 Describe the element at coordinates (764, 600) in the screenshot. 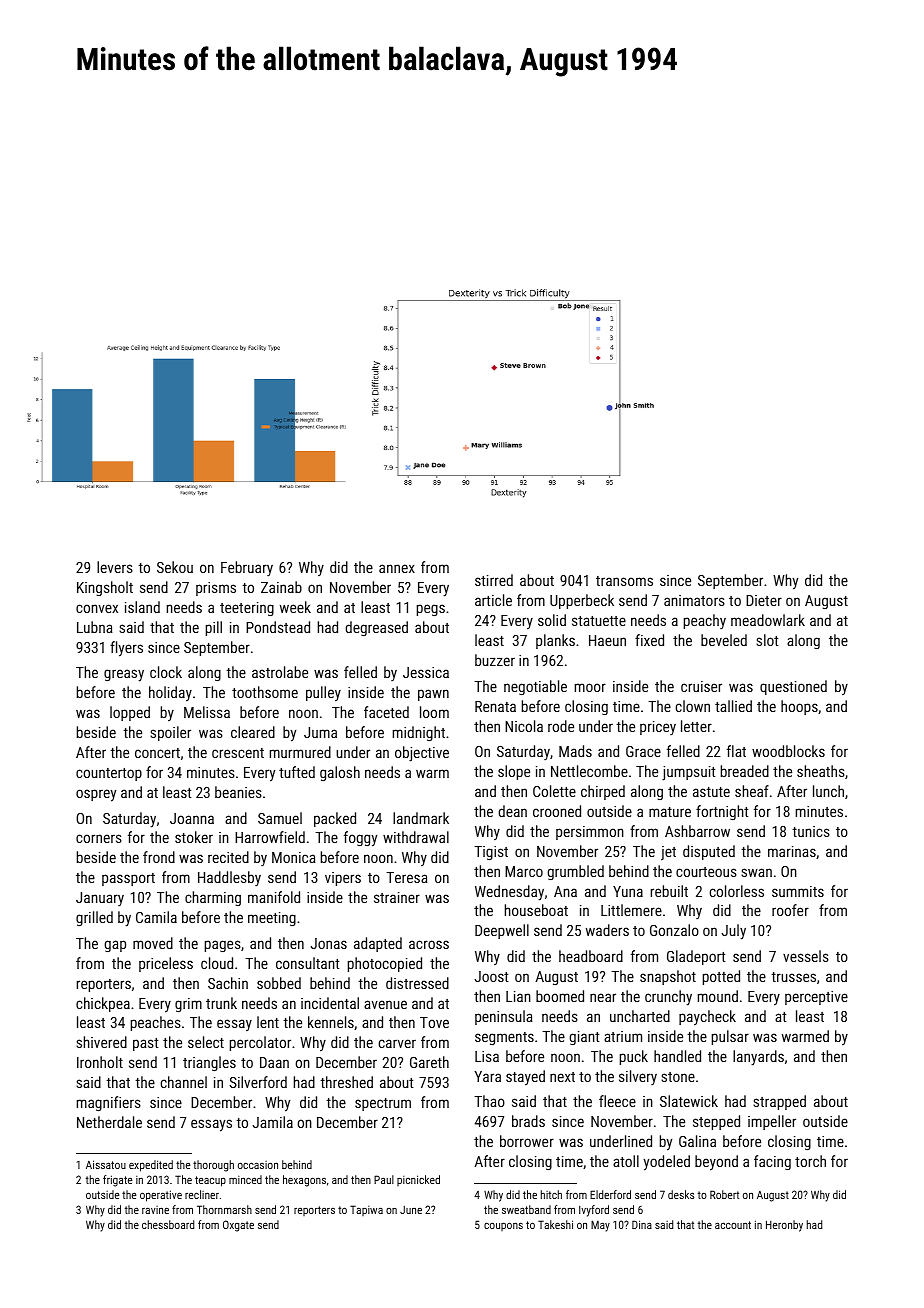

I see `Dieter` at that location.
